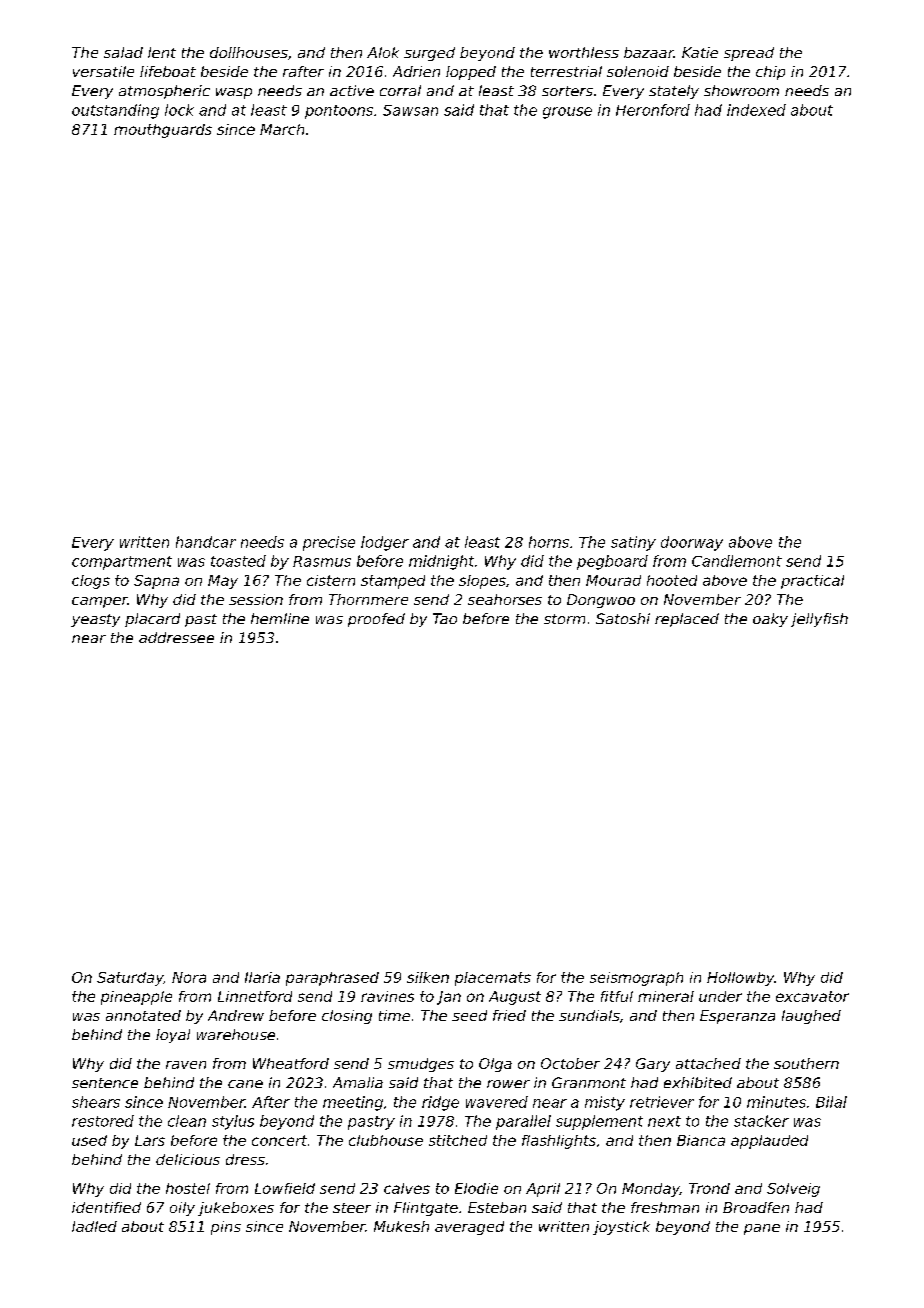 Image resolution: width=924 pixels, height=1308 pixels. Describe the element at coordinates (94, 1226) in the screenshot. I see `ladled` at that location.
